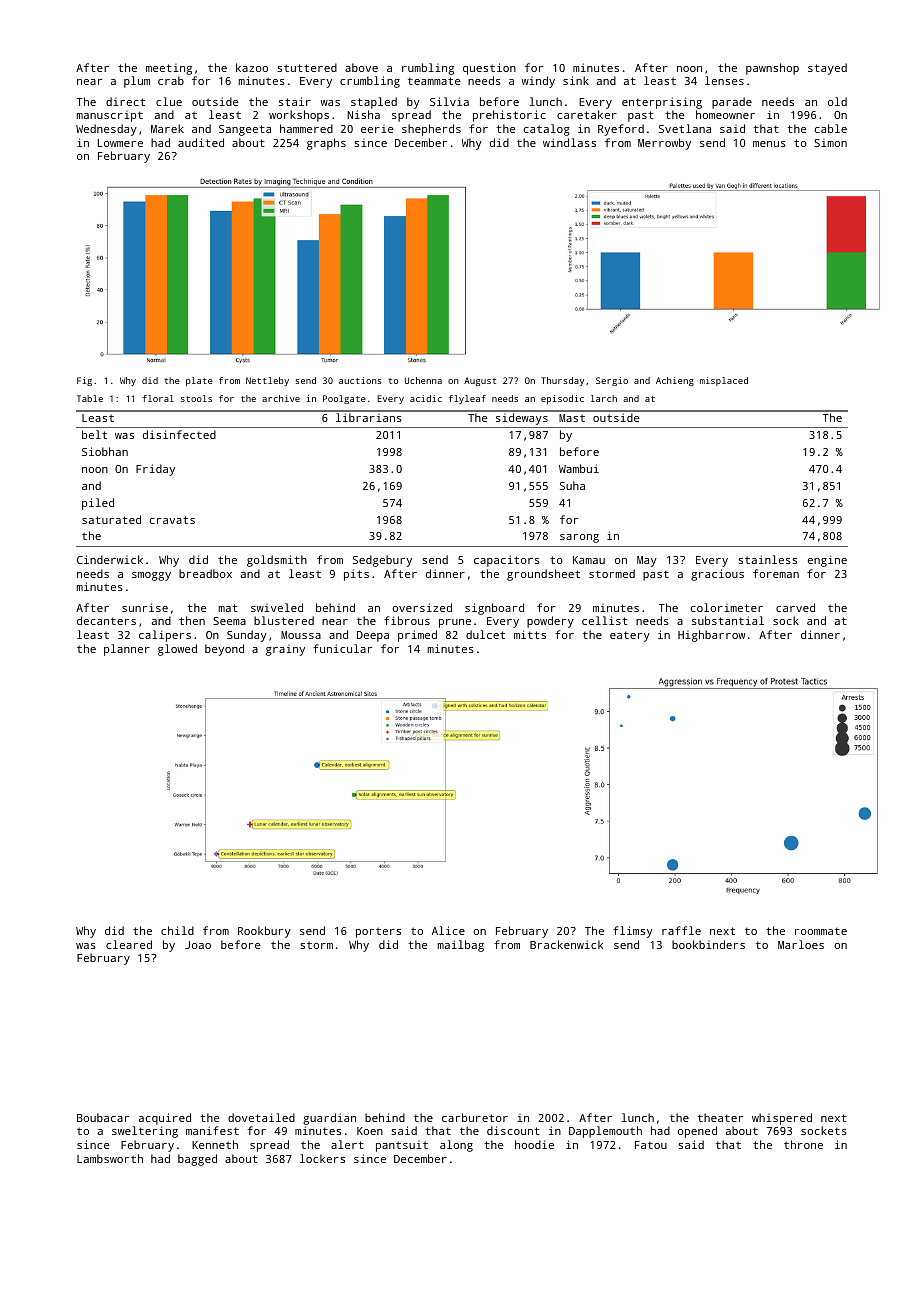 The width and height of the screenshot is (924, 1308). I want to click on Uchenna, so click(423, 380).
